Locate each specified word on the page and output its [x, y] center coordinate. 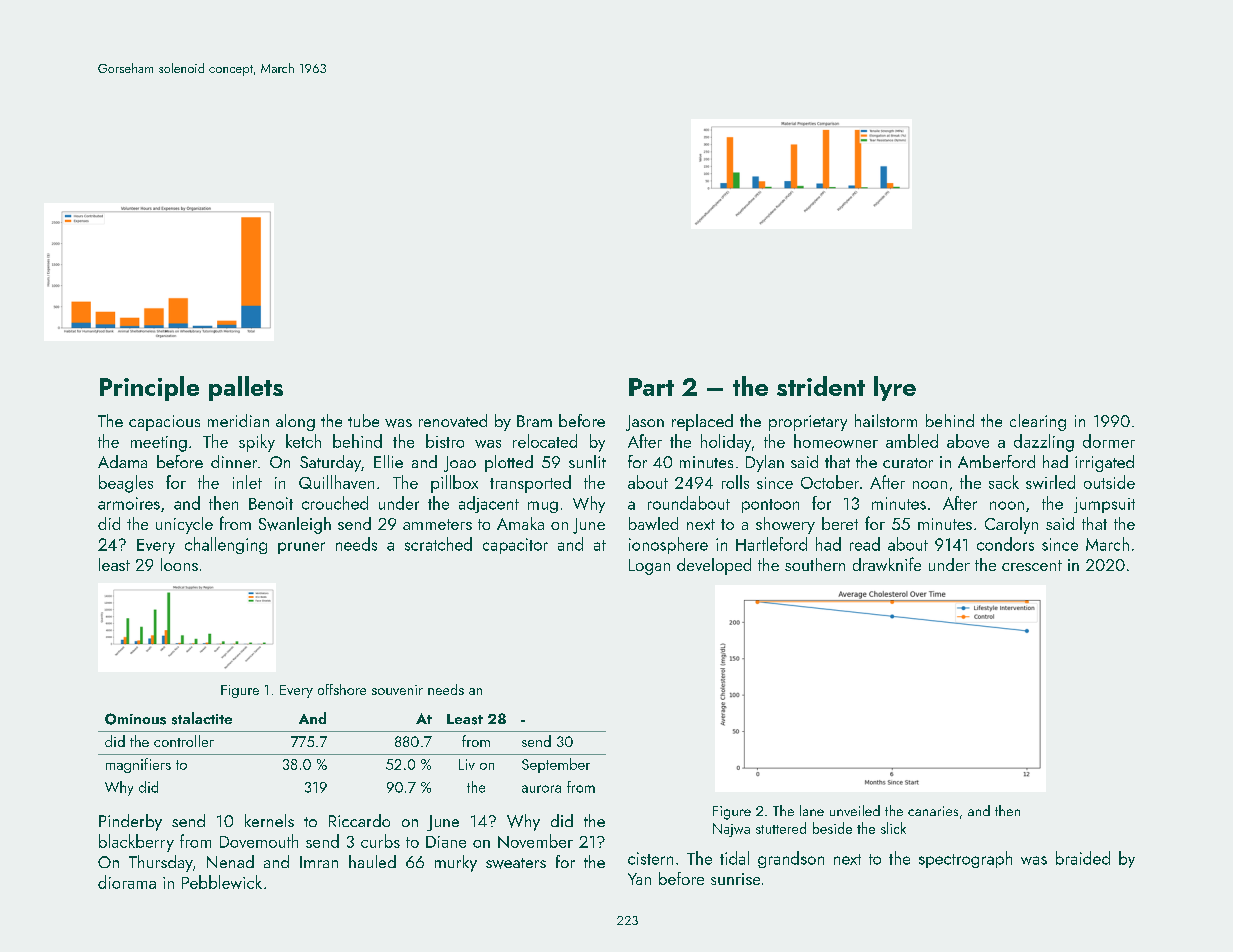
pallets [246, 388]
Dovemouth [259, 841]
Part [651, 387]
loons [179, 564]
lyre [895, 388]
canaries [933, 811]
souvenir [397, 690]
